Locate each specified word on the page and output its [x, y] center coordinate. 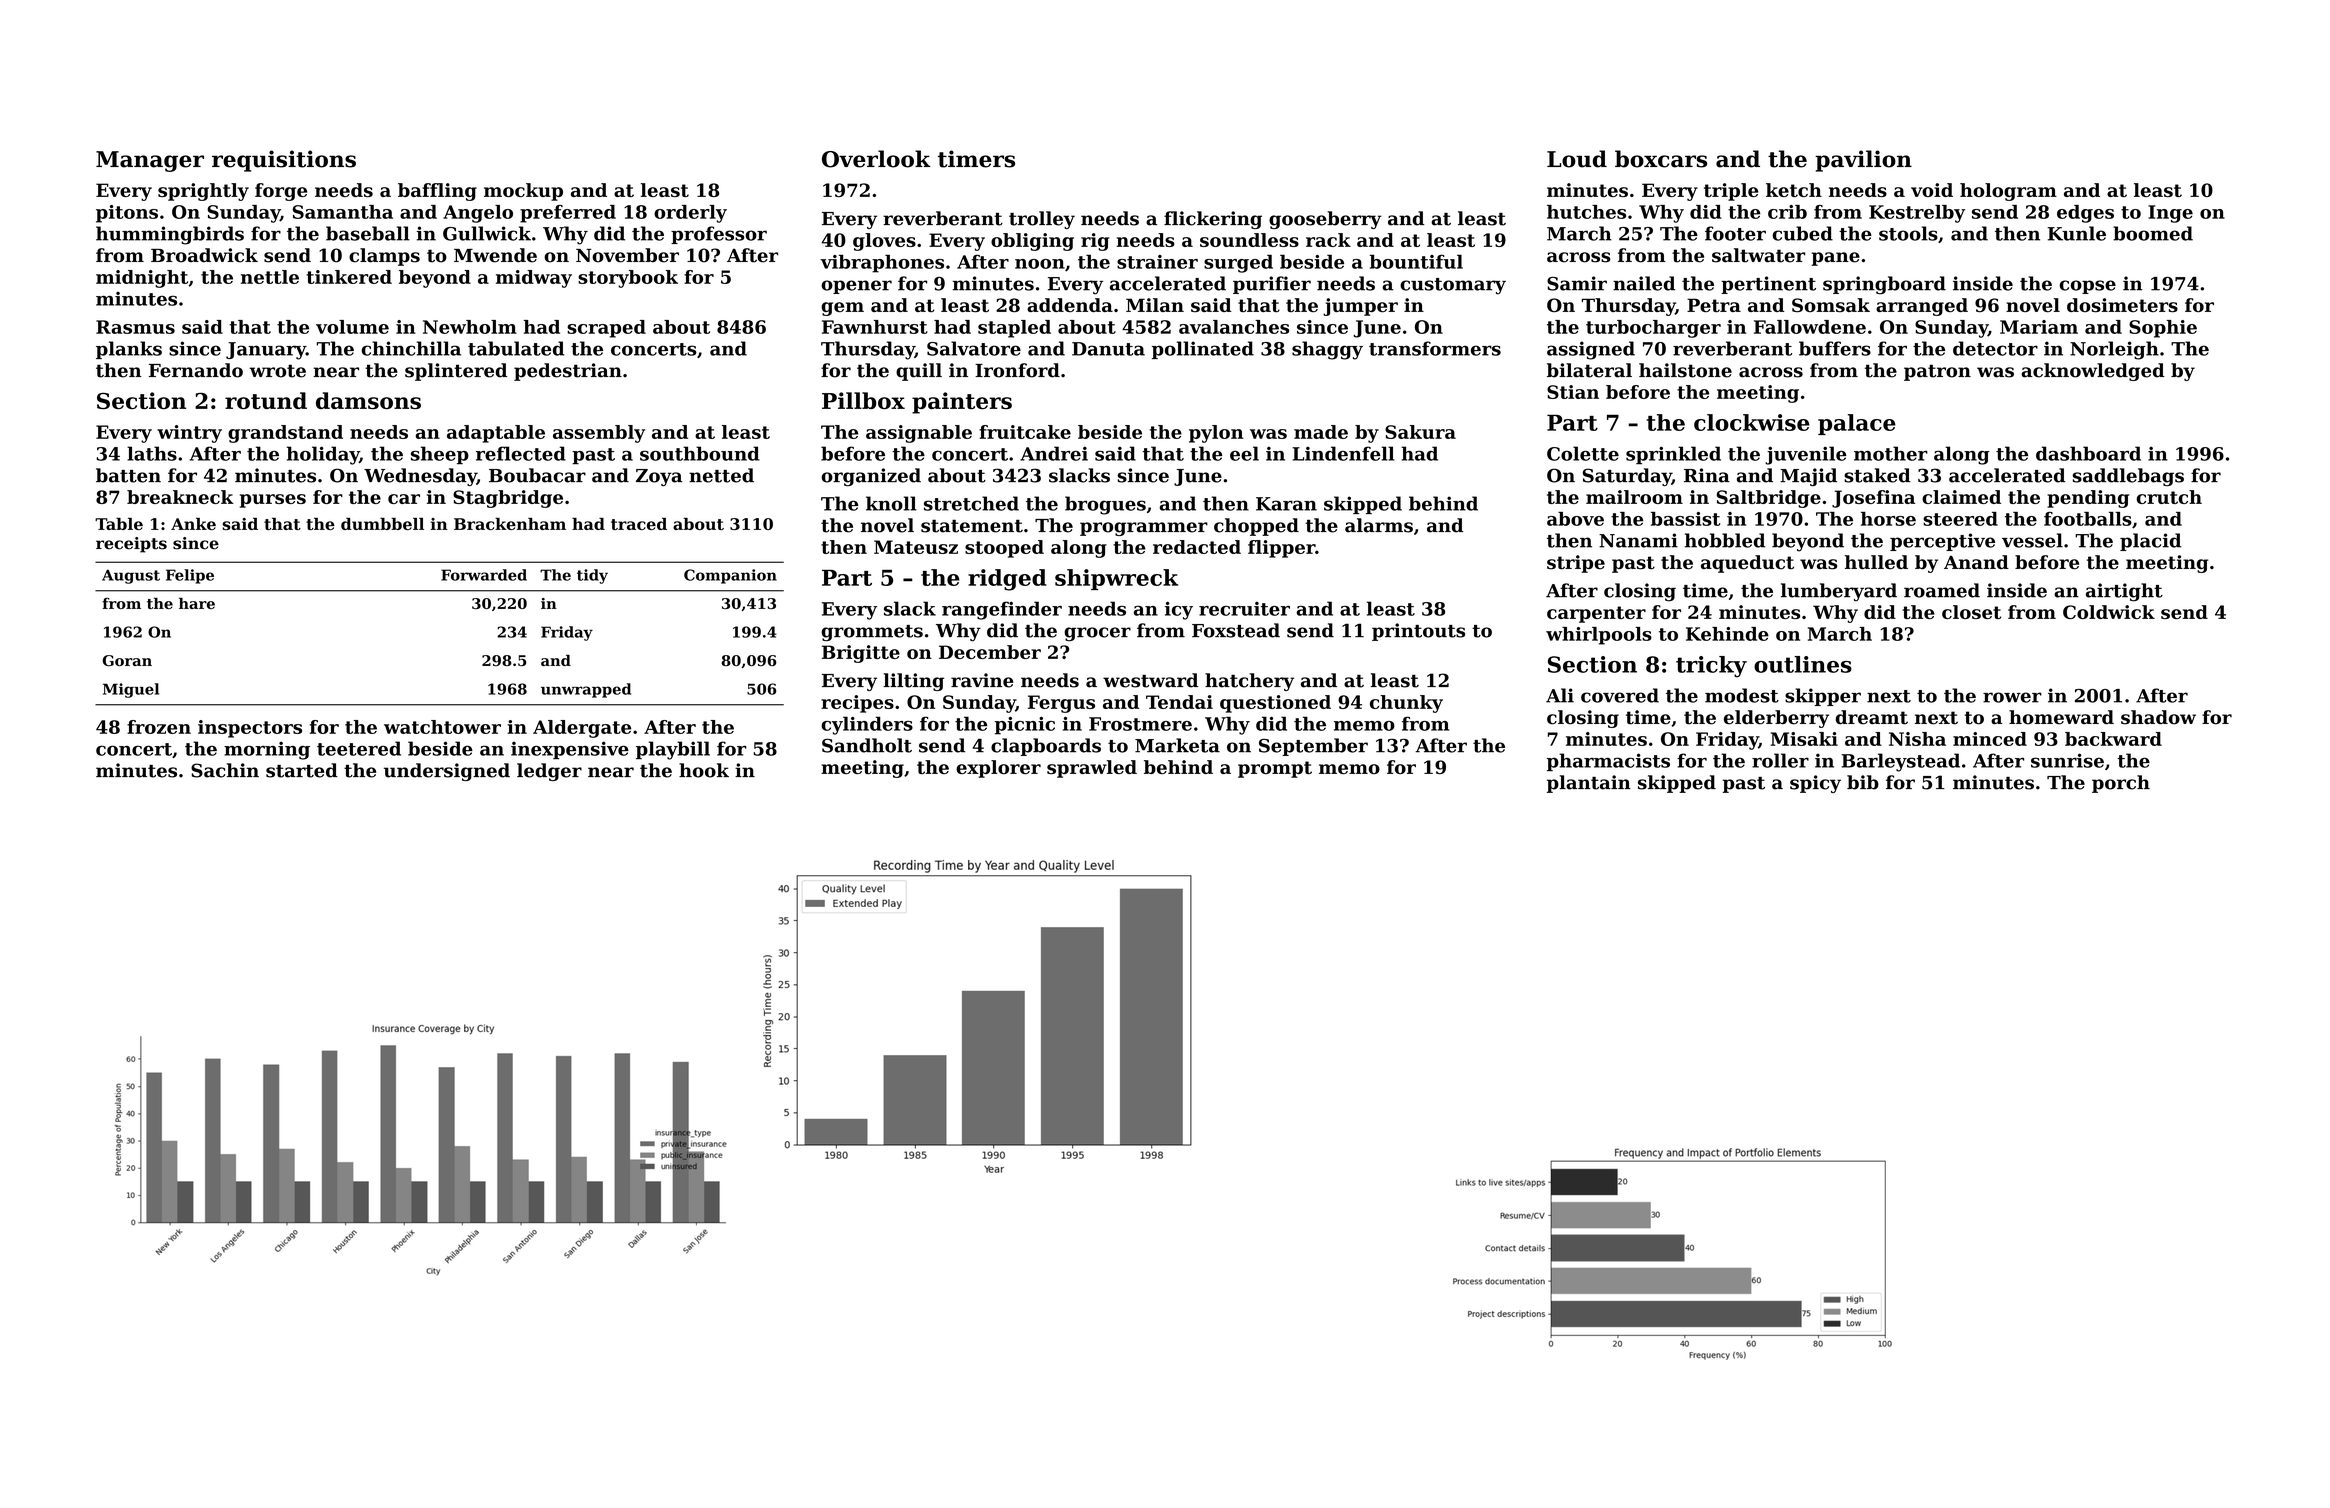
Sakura [1420, 432]
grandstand [285, 434]
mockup [523, 192]
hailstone [1685, 370]
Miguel [131, 690]
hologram [2008, 192]
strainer [1157, 262]
